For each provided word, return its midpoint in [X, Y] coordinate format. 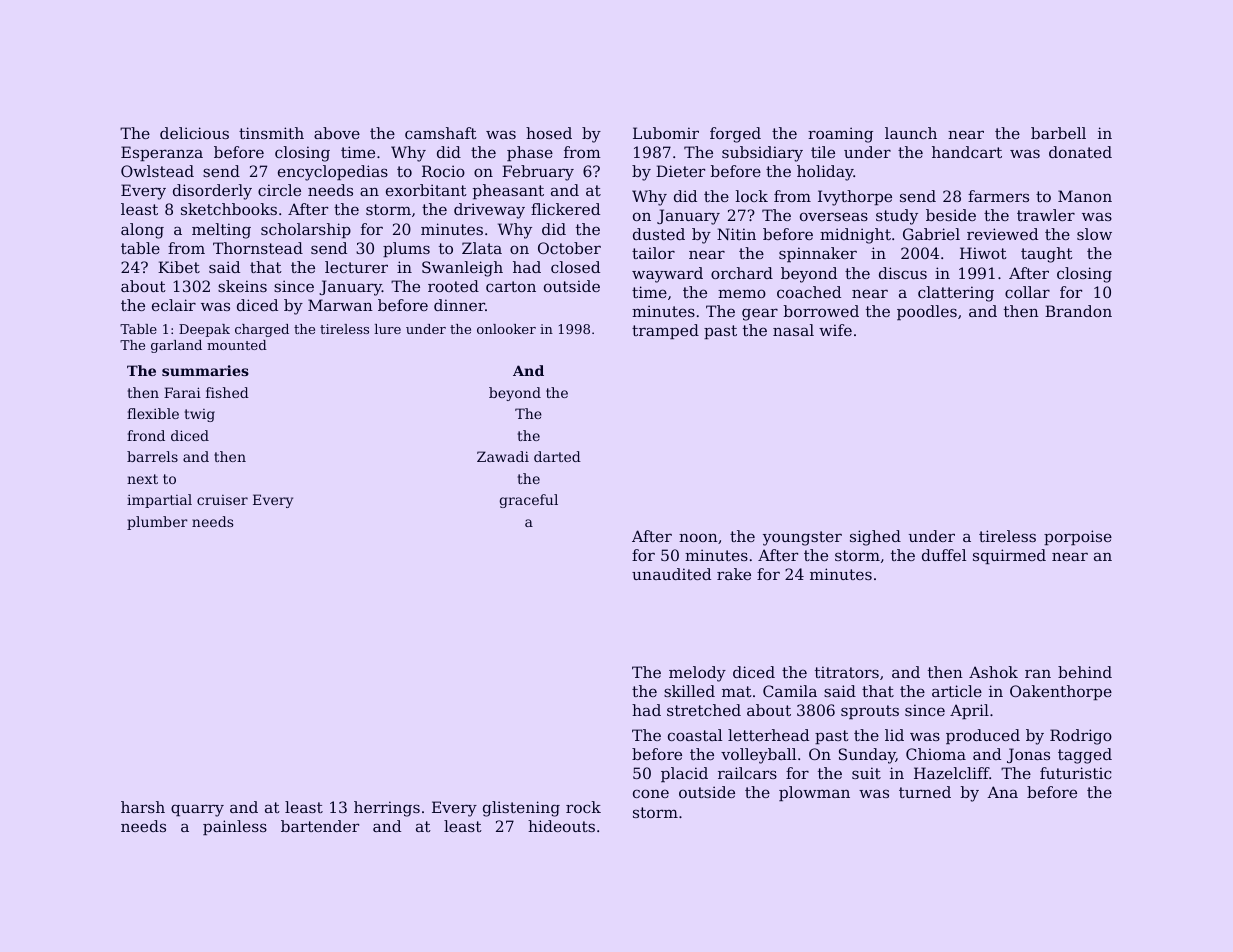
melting [221, 231]
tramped [665, 331]
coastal [695, 735]
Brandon [1078, 311]
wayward [667, 275]
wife [835, 330]
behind [1085, 672]
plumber [157, 523]
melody [697, 674]
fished [227, 392]
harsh [143, 807]
